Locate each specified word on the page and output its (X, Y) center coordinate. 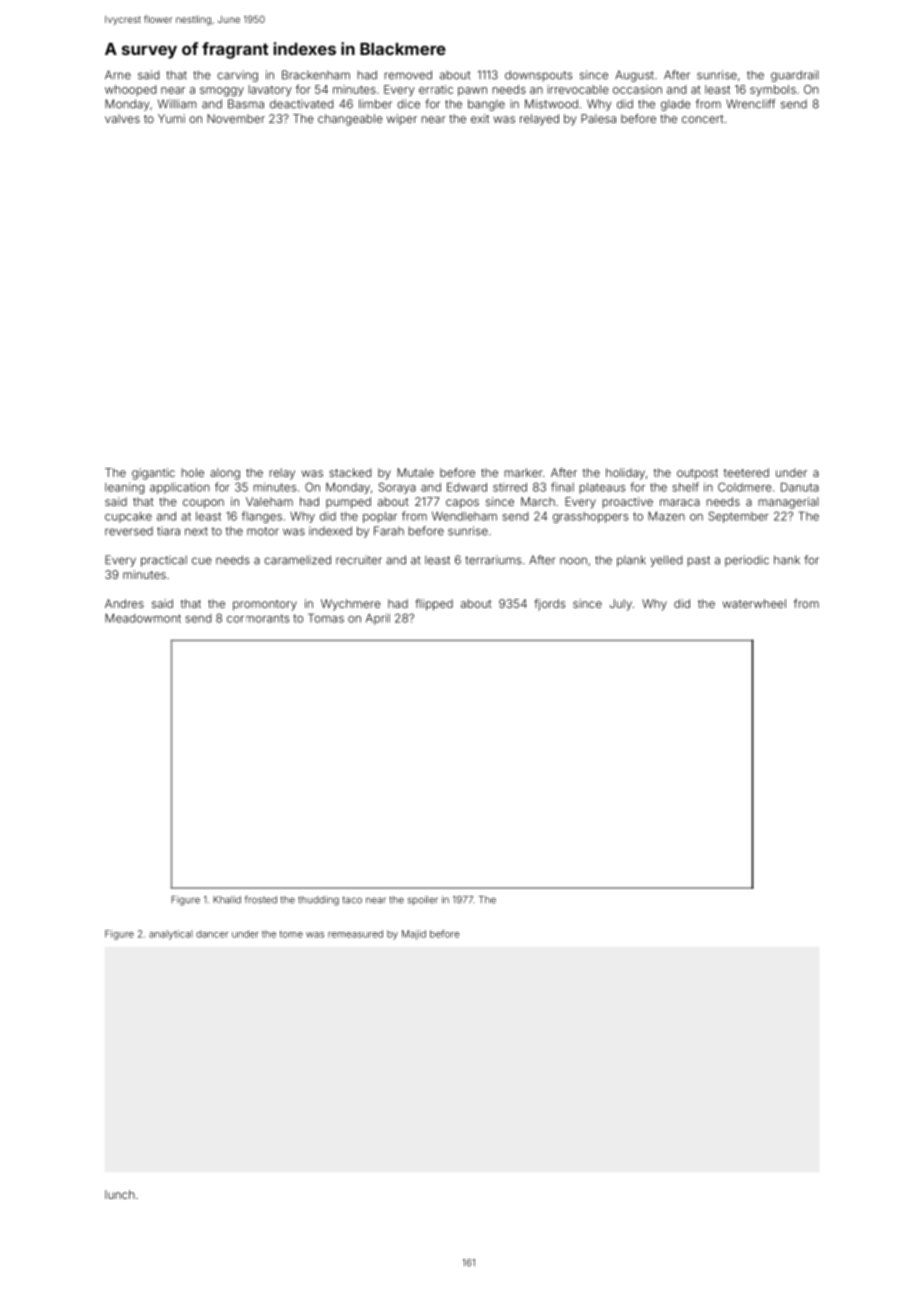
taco (352, 900)
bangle (486, 105)
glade (676, 105)
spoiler (423, 900)
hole (192, 472)
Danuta (800, 487)
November (236, 118)
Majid (414, 935)
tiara (168, 531)
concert (703, 119)
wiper (402, 119)
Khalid (227, 900)
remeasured (355, 934)
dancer (212, 934)
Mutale (415, 472)
